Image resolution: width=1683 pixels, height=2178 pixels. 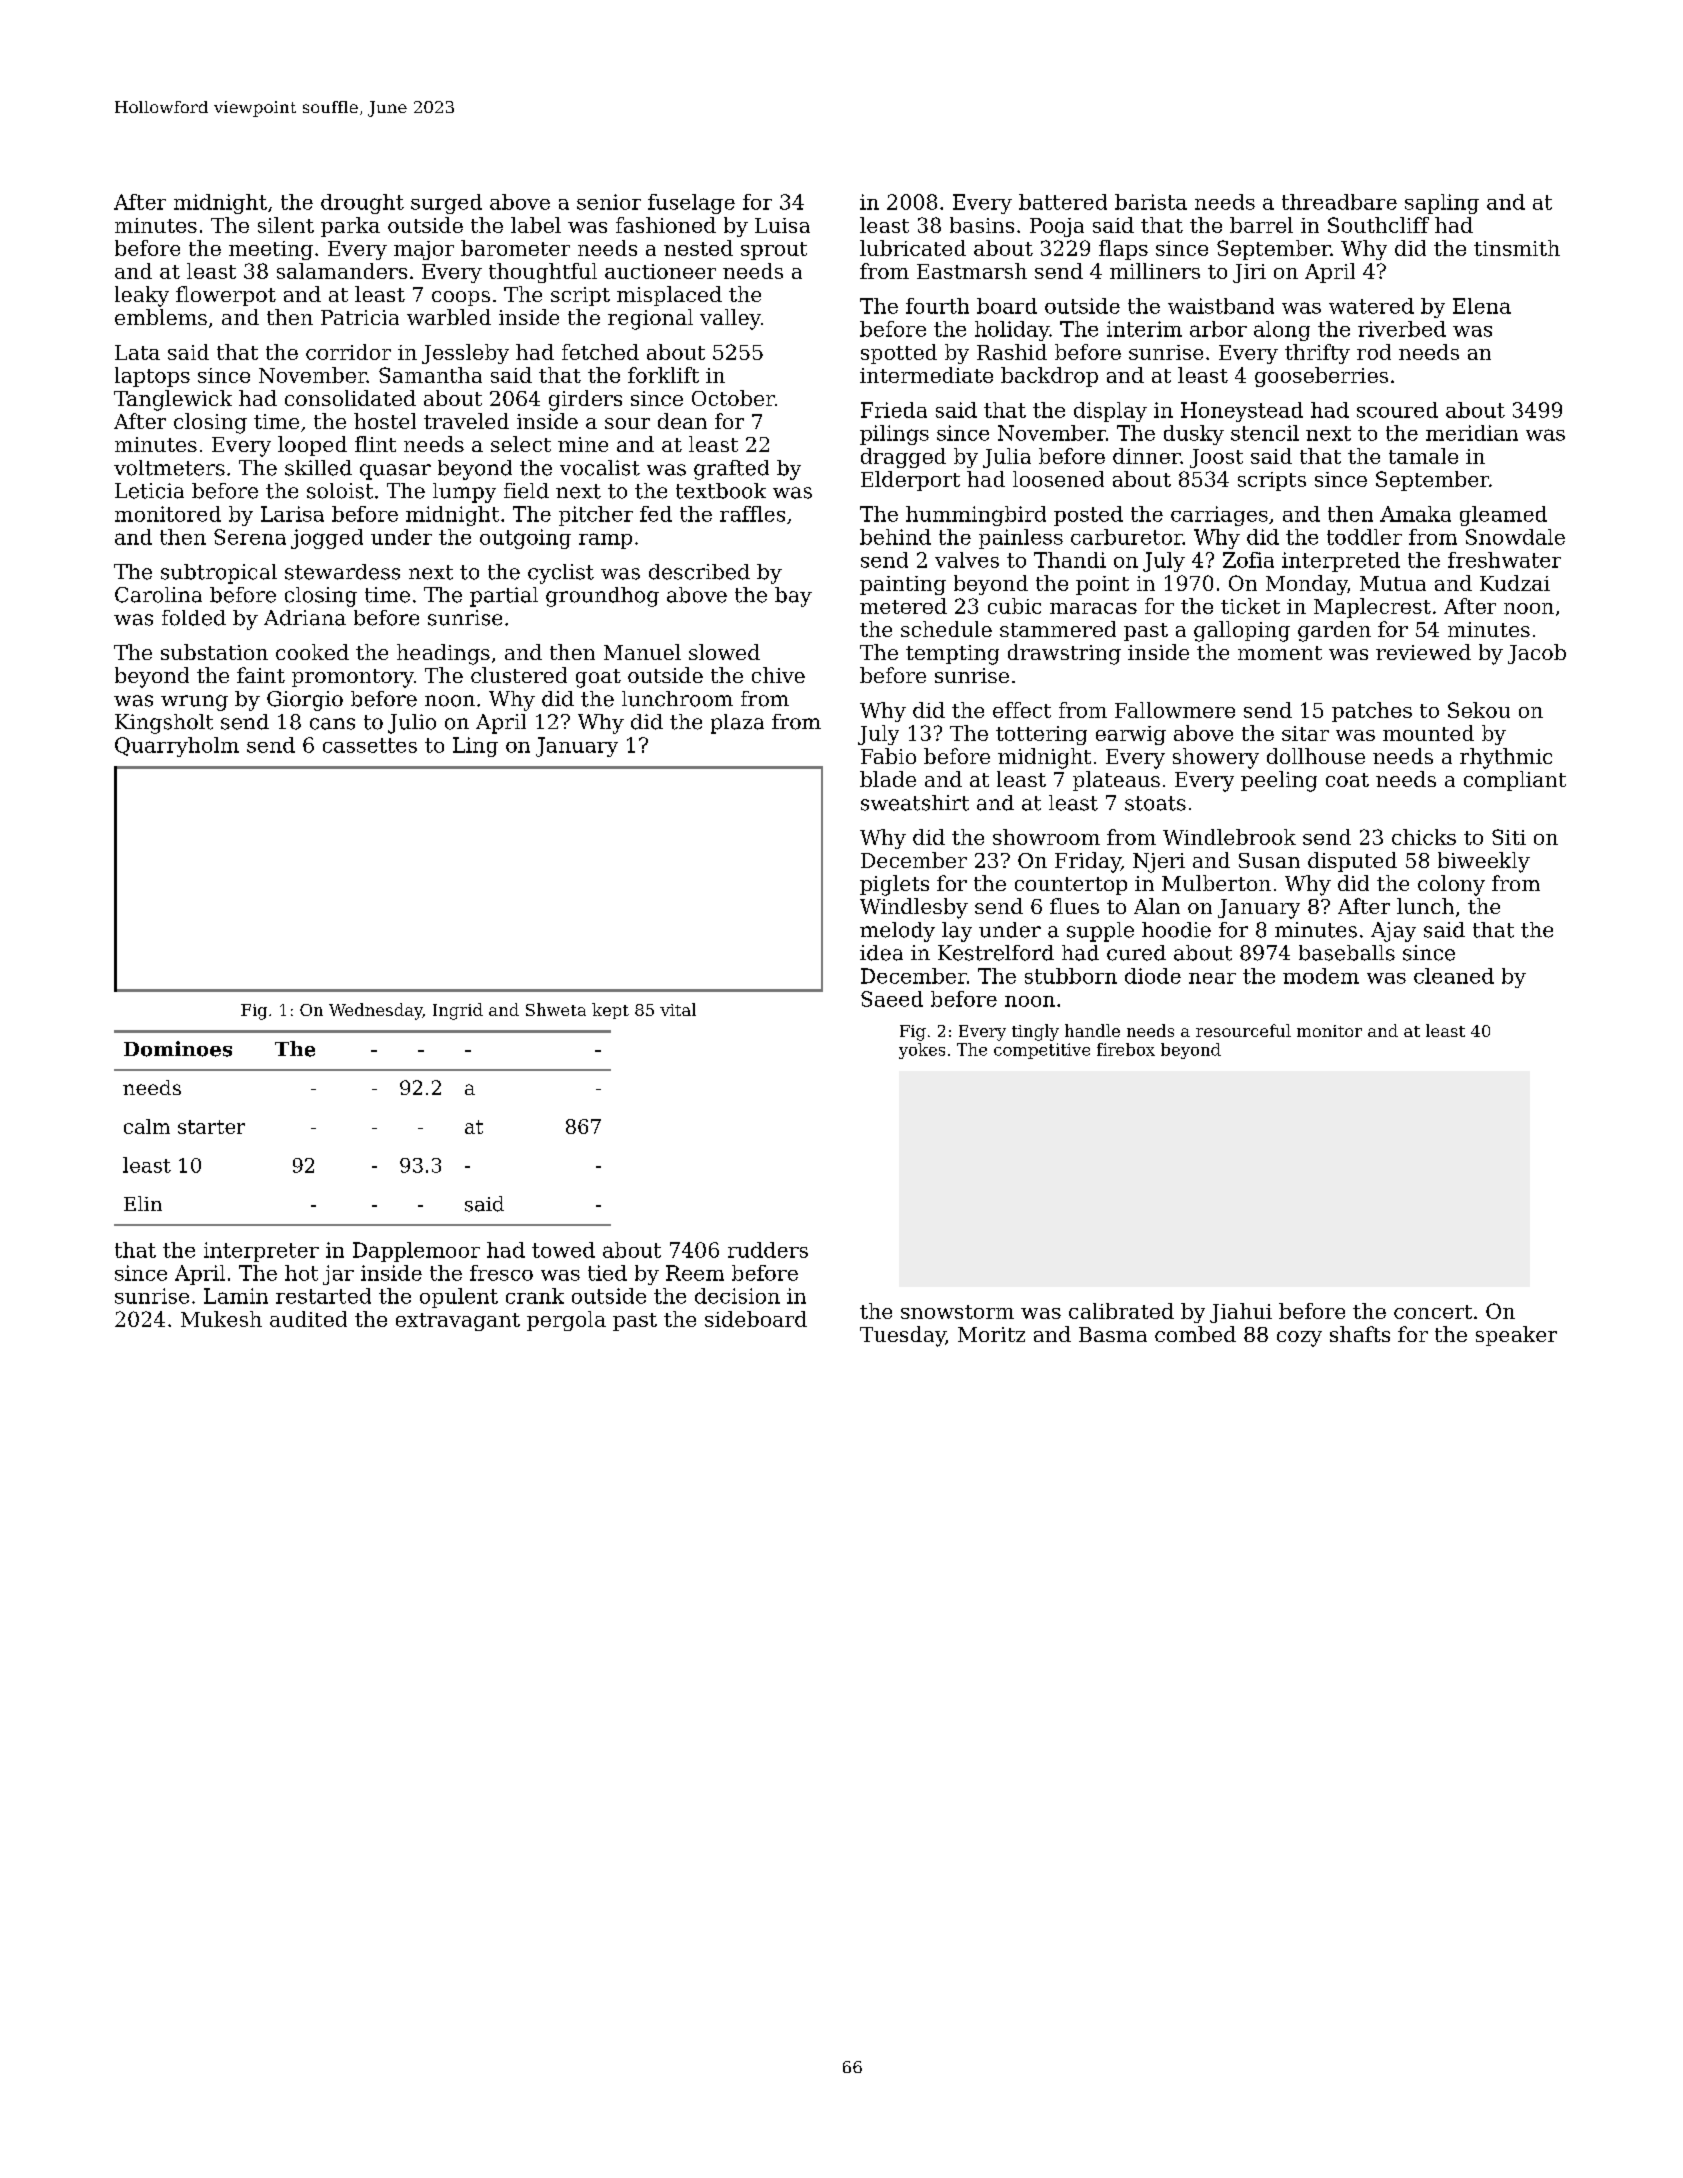 What do you see at coordinates (194, 703) in the page?
I see `wrung` at bounding box center [194, 703].
